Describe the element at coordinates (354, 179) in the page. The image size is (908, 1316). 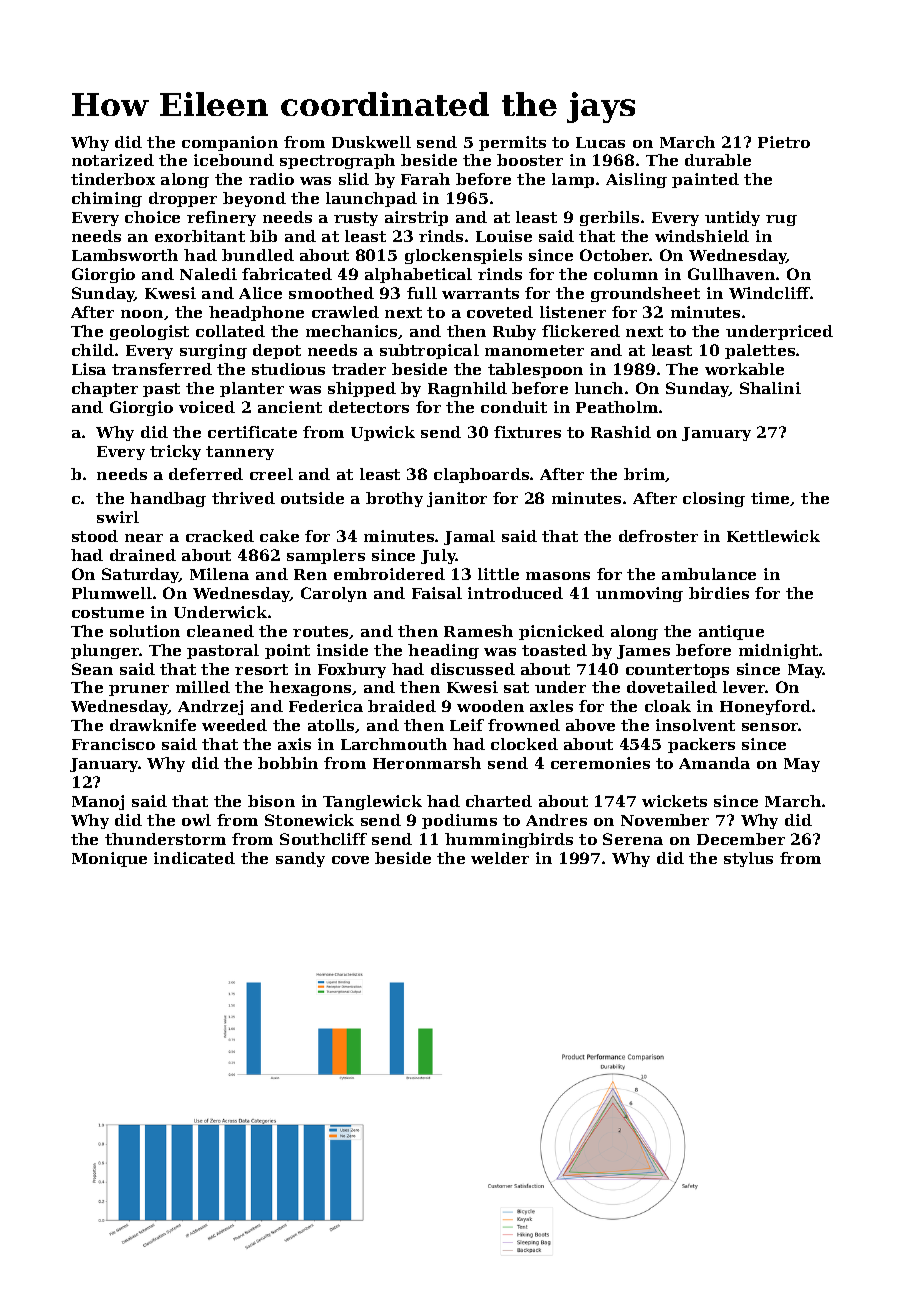
I see `slid` at that location.
